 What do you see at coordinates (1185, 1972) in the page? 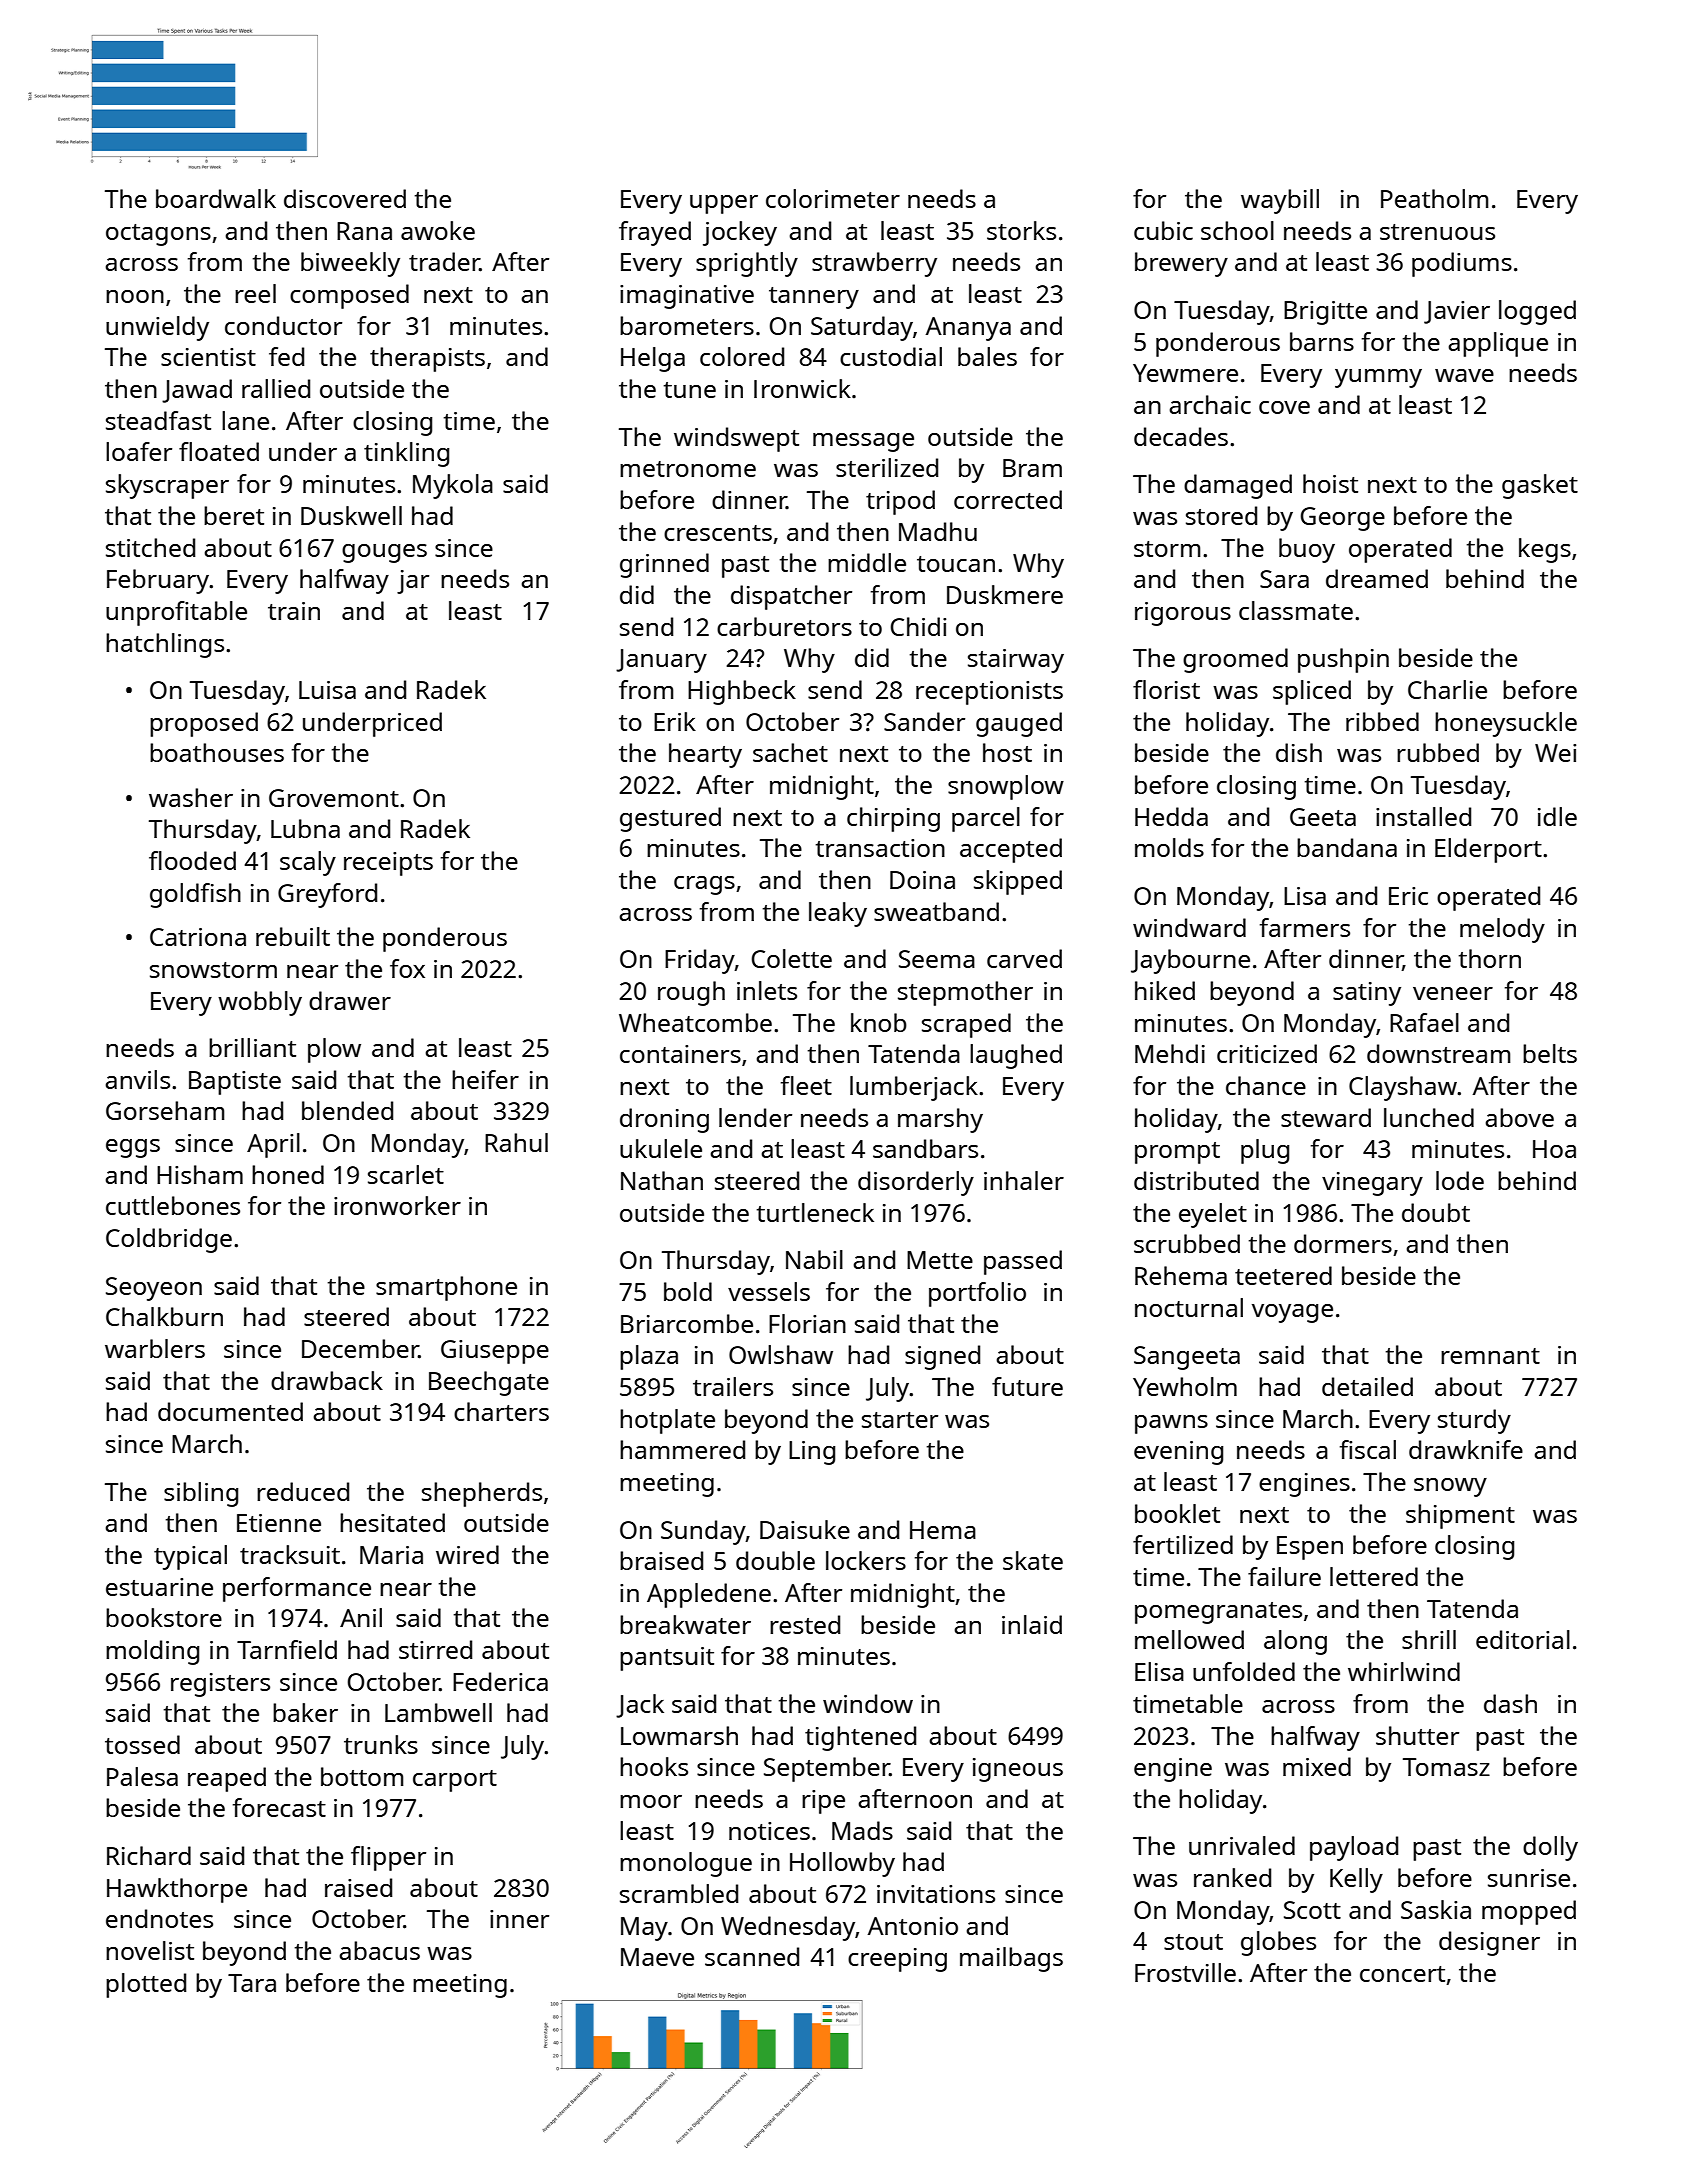
I see `Frostville` at bounding box center [1185, 1972].
